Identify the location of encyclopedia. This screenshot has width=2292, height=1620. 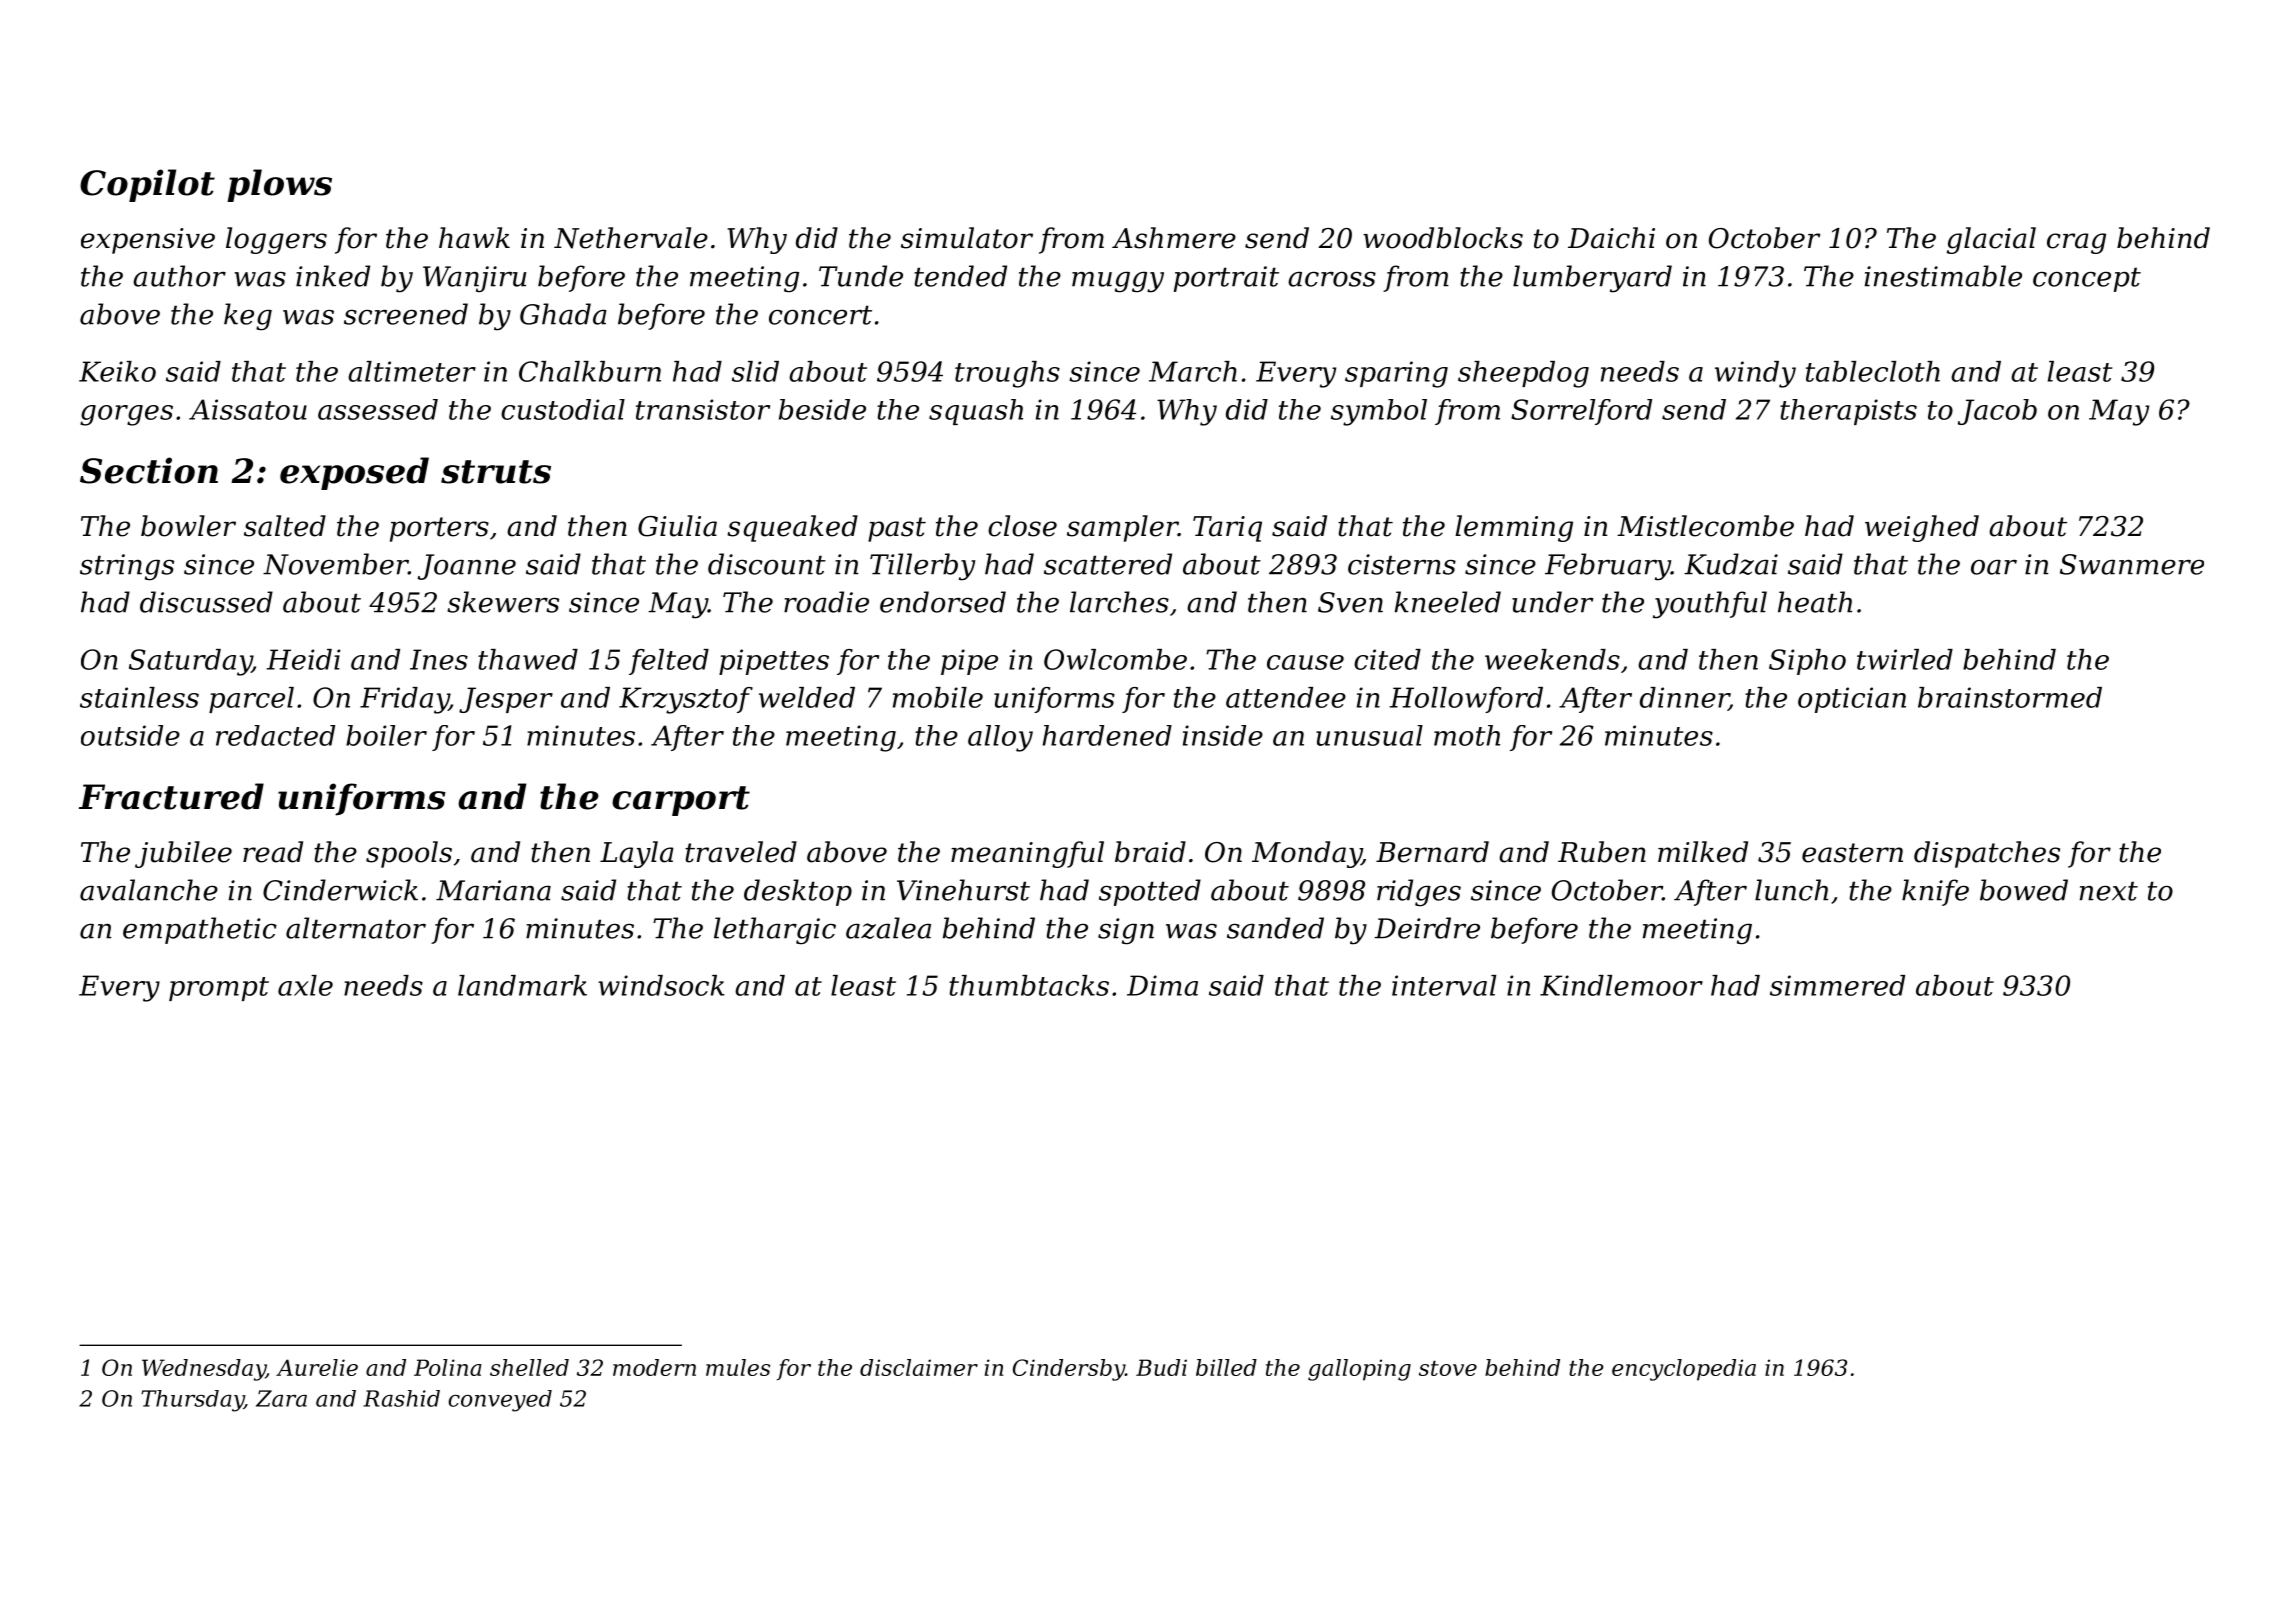
(1684, 1370).
